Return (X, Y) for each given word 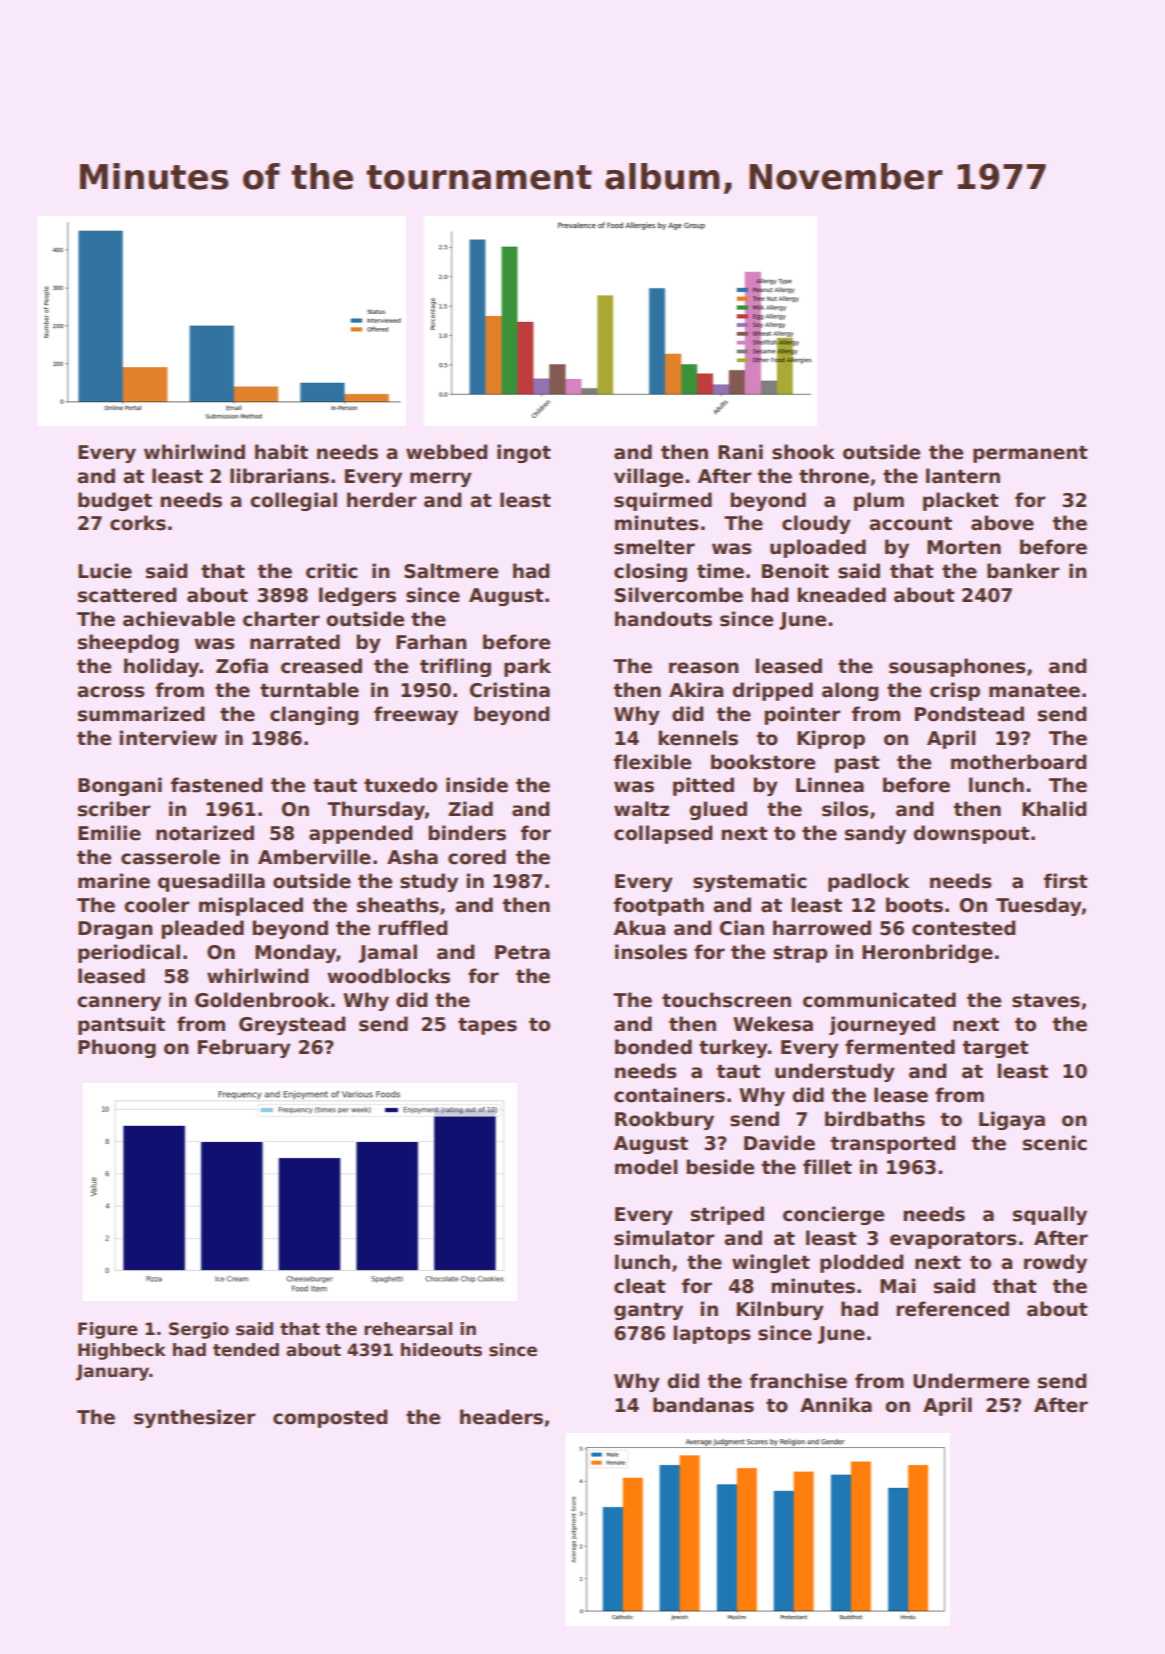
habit (281, 452)
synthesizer (194, 1418)
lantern (963, 476)
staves (1046, 1001)
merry (441, 479)
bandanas (703, 1405)
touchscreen (726, 1000)
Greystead (292, 1025)
